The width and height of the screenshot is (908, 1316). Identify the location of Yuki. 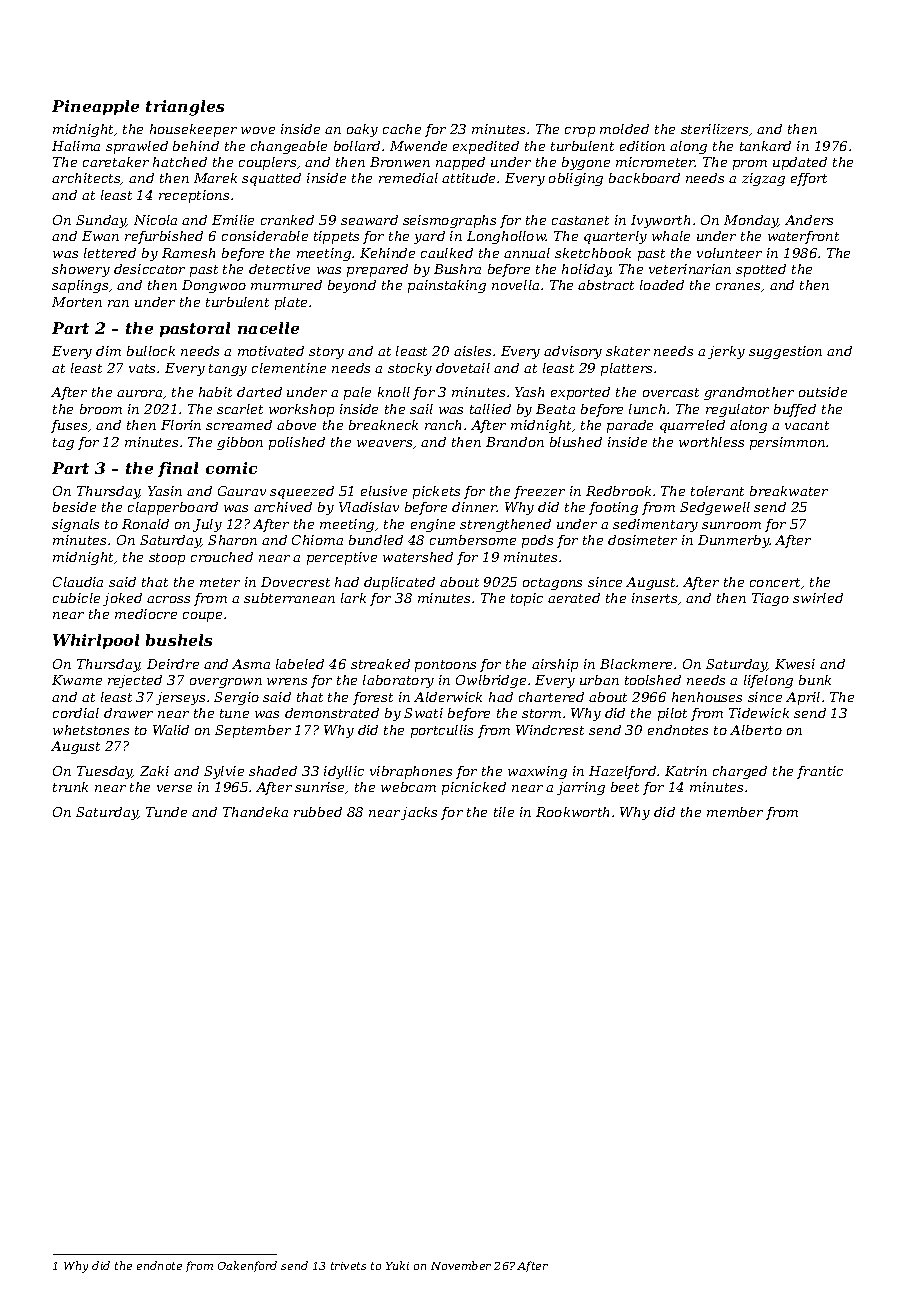
(397, 1265).
